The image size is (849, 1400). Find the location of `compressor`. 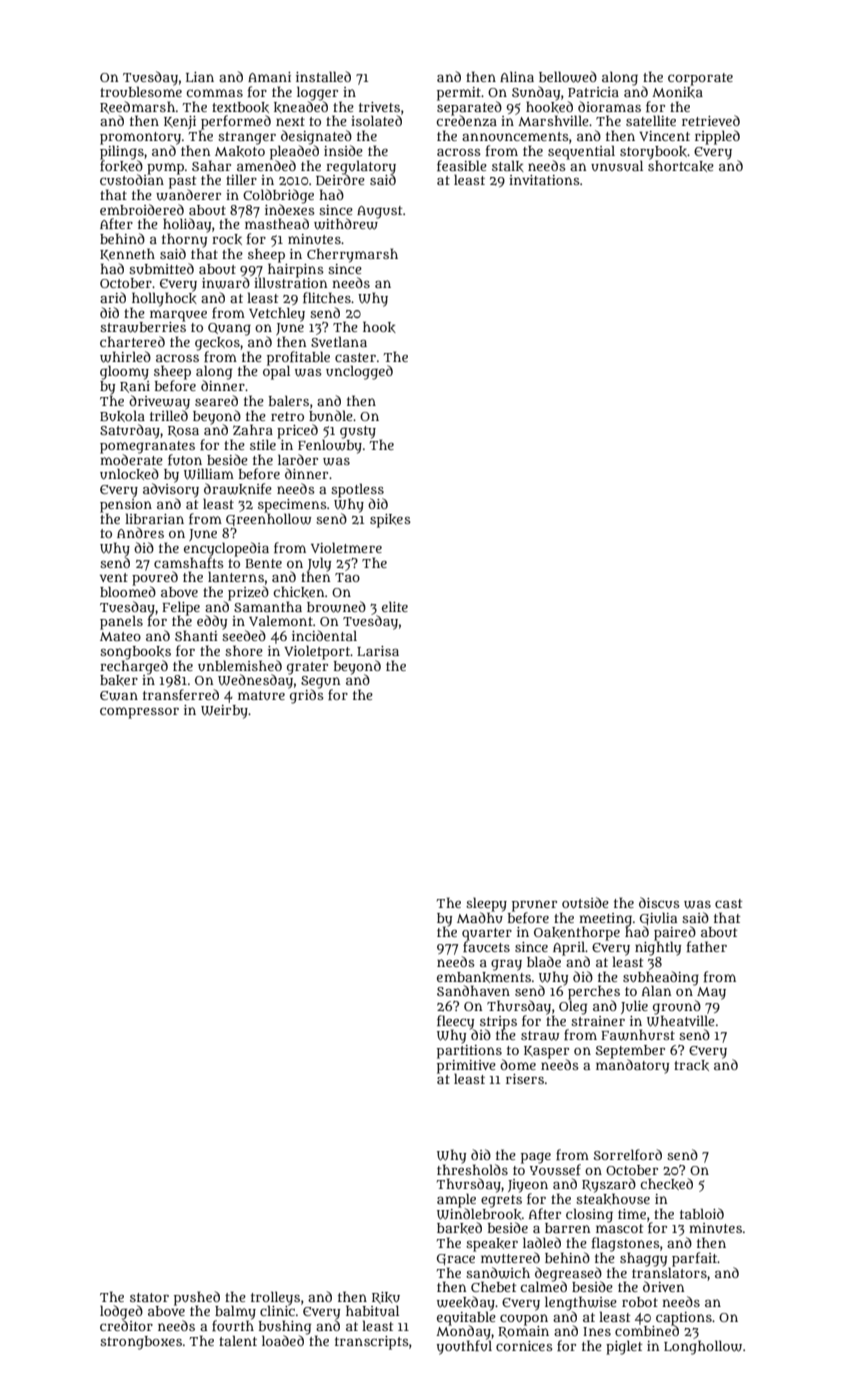

compressor is located at coordinates (139, 713).
